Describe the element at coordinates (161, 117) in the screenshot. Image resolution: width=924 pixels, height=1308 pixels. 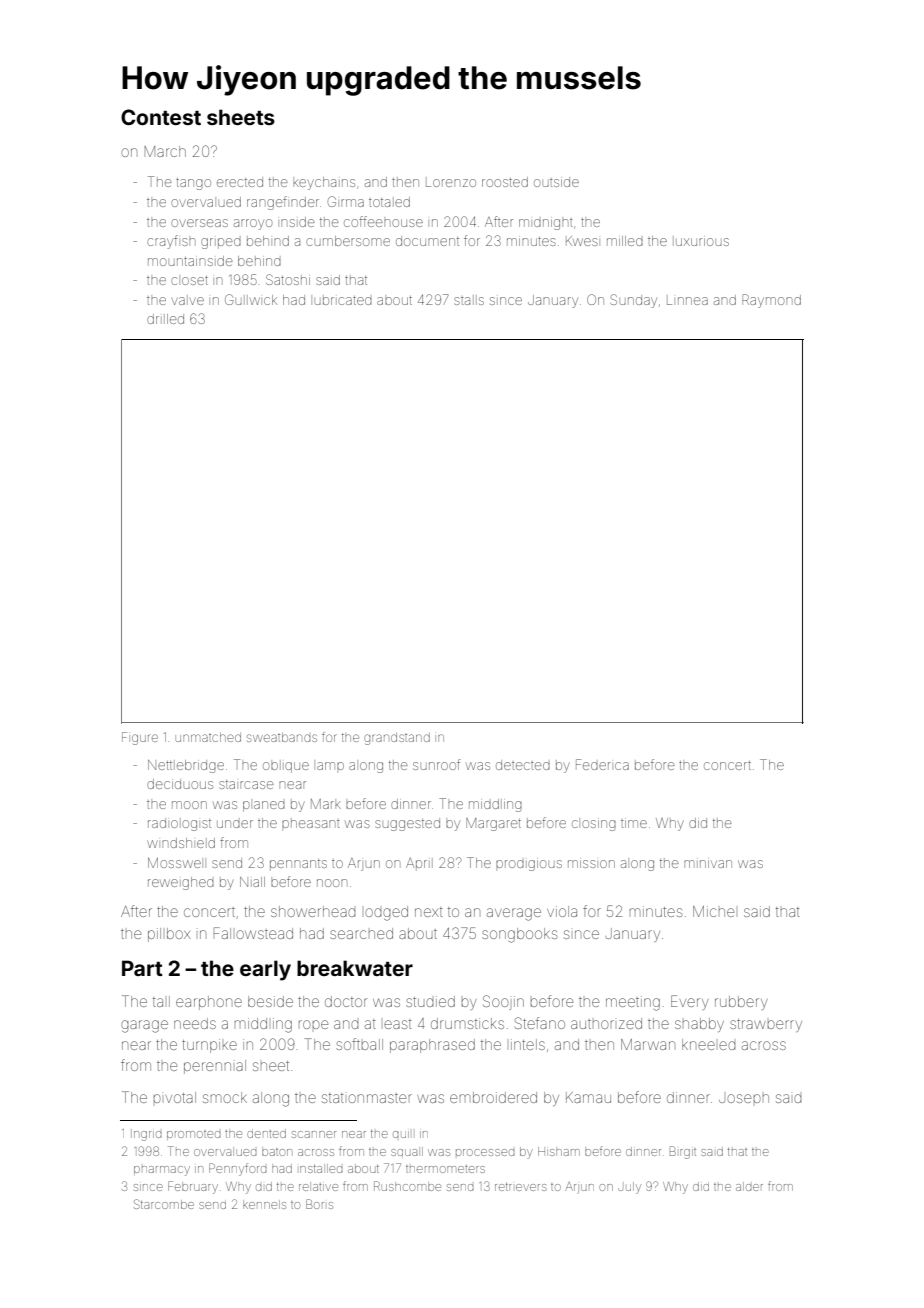
I see `Contest` at that location.
